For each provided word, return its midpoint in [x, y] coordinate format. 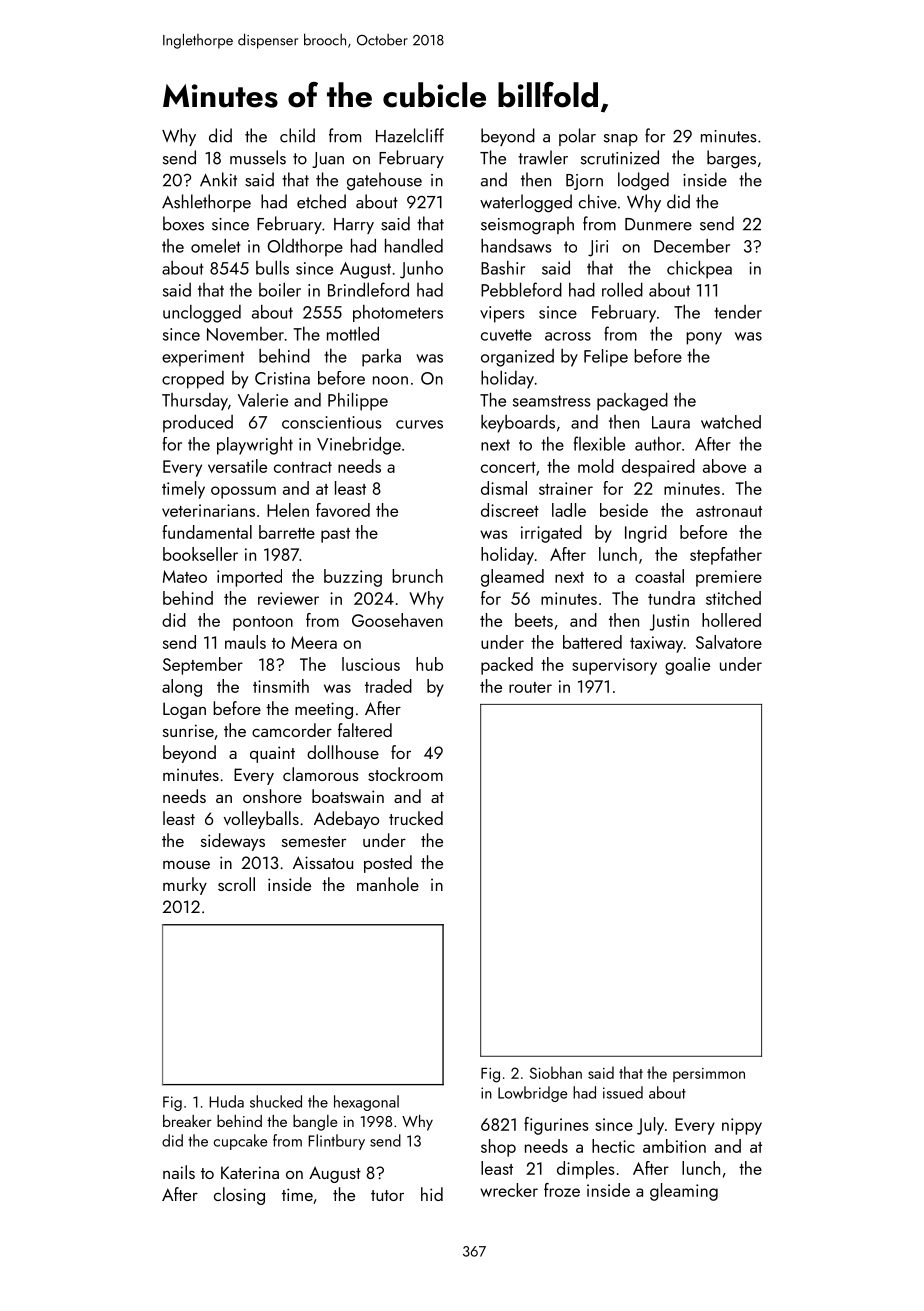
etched [321, 201]
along [182, 688]
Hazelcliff [410, 135]
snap [621, 140]
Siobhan [556, 1072]
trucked [416, 818]
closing [239, 1196]
